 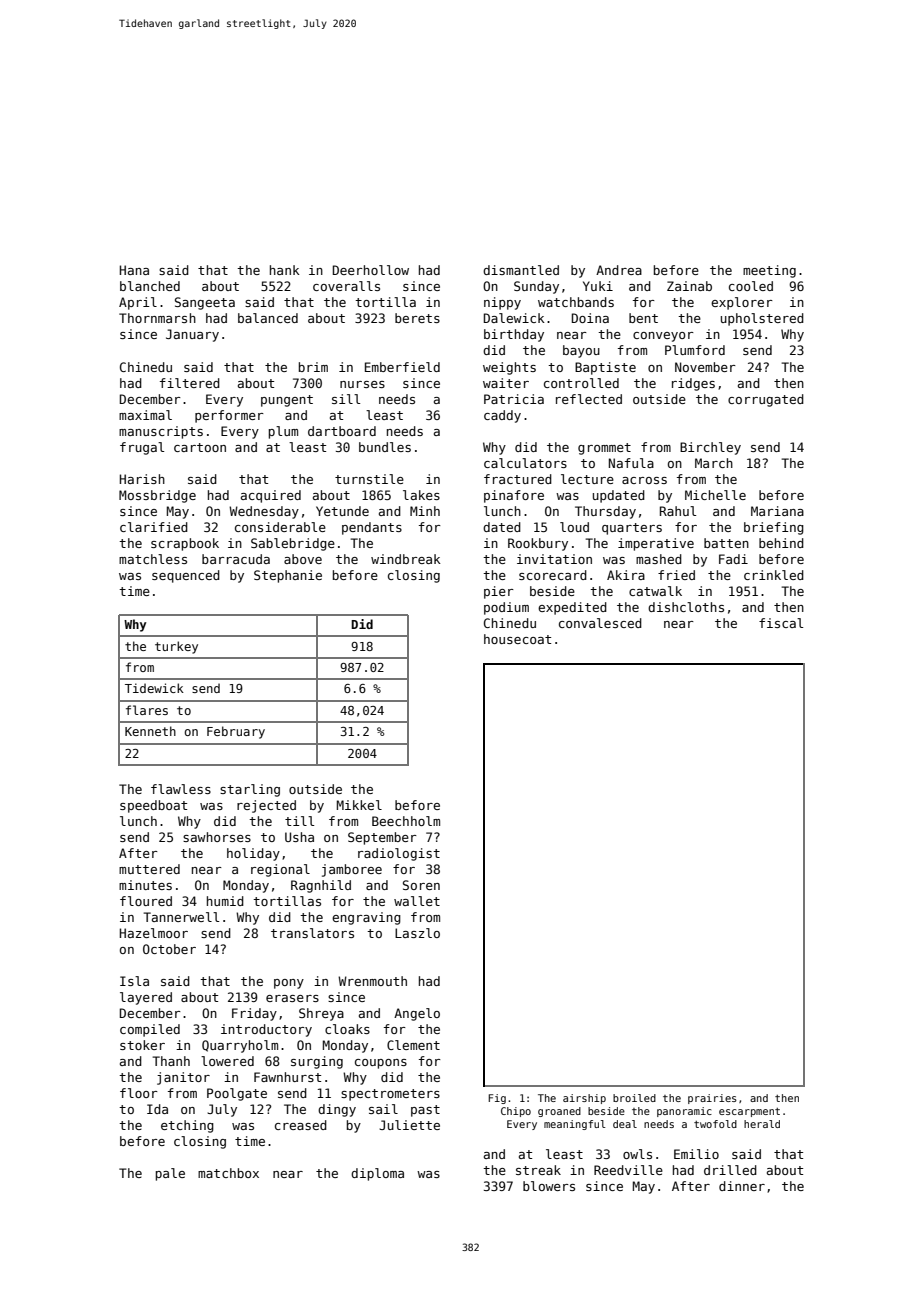 I want to click on windbreak, so click(x=406, y=559).
